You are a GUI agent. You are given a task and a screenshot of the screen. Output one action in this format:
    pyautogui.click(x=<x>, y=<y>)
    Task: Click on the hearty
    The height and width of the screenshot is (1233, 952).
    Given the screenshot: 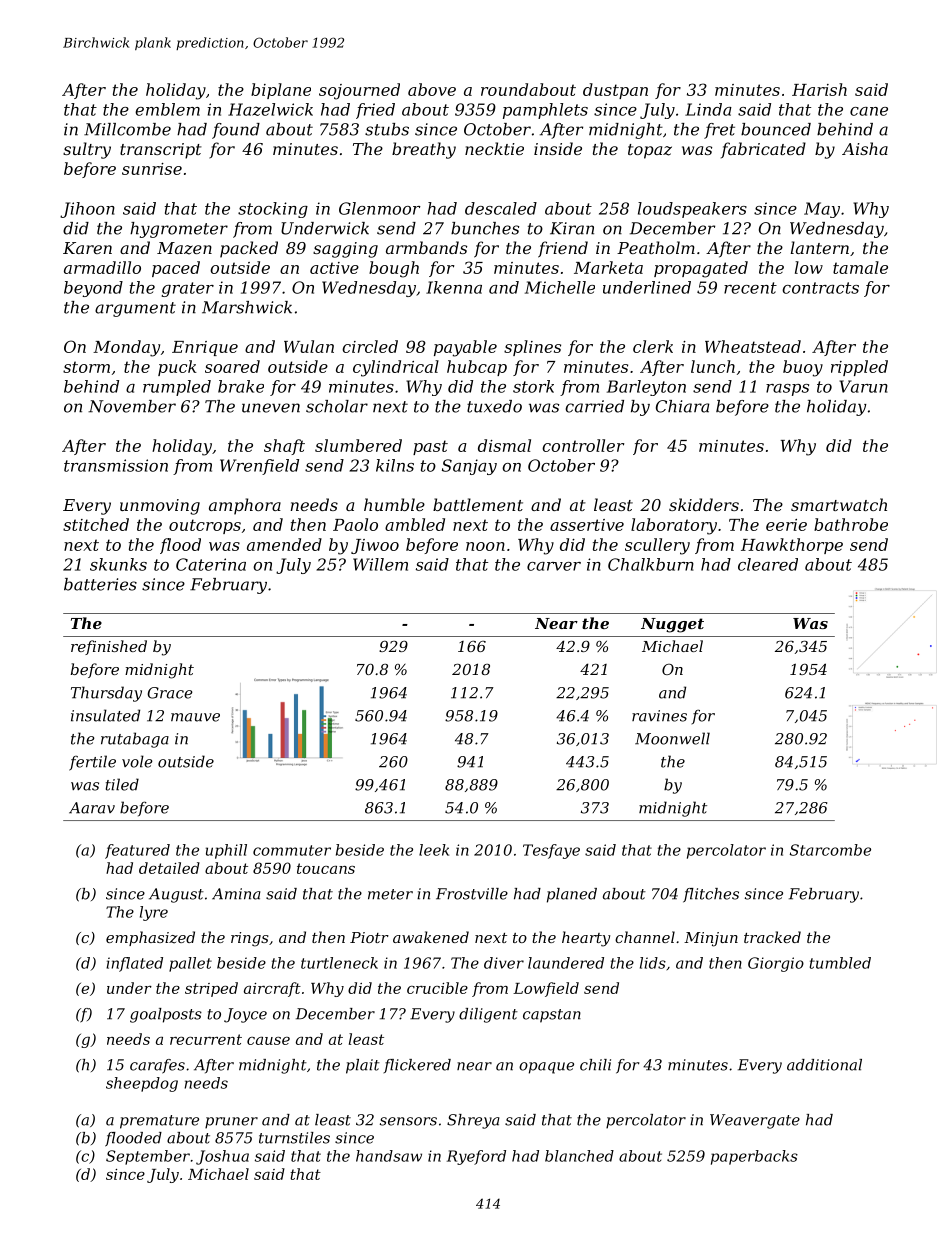 What is the action you would take?
    pyautogui.click(x=586, y=939)
